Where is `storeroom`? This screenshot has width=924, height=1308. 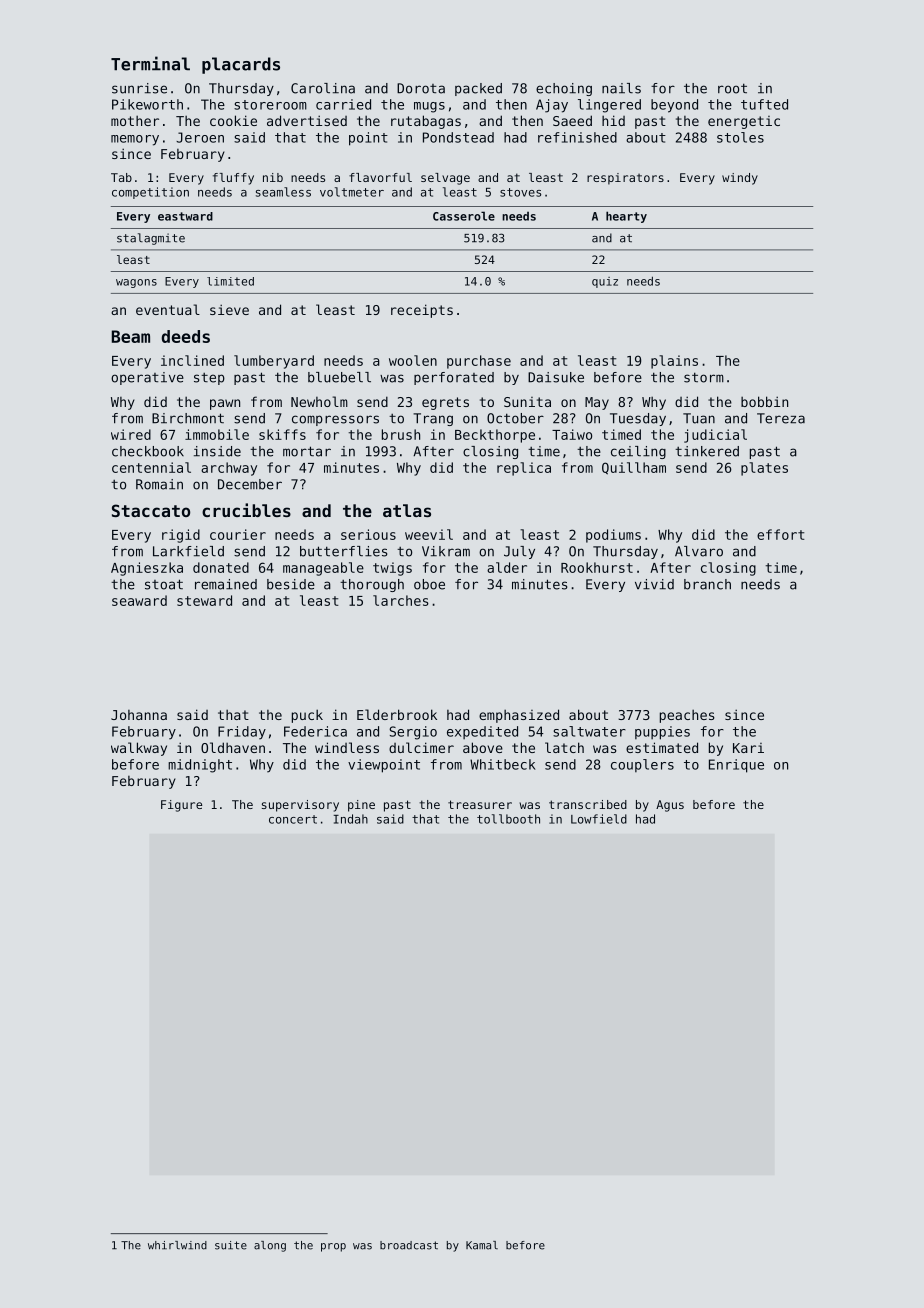
storeroom is located at coordinates (270, 105).
